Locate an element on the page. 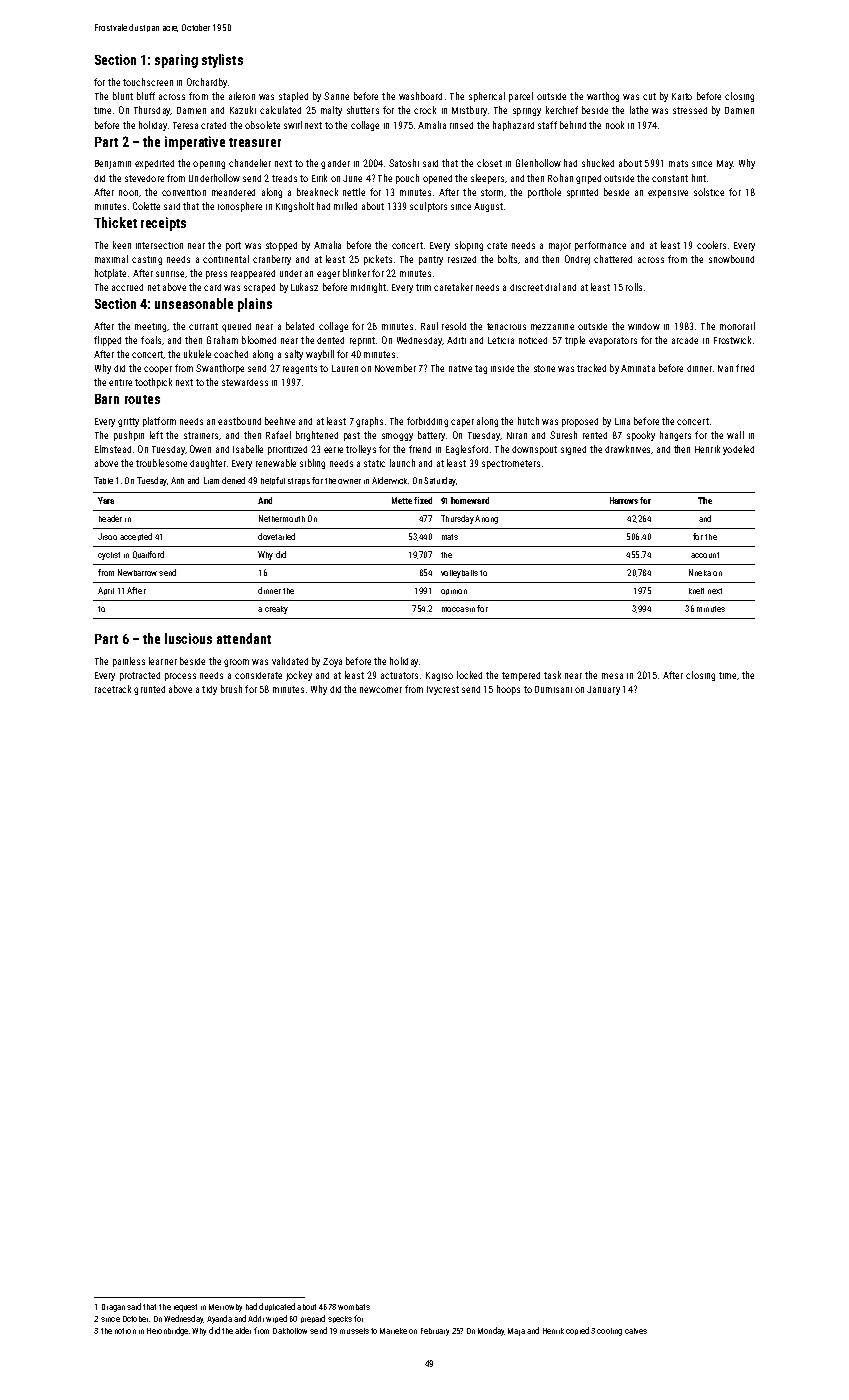 The image size is (849, 1400). notion is located at coordinates (125, 1331).
